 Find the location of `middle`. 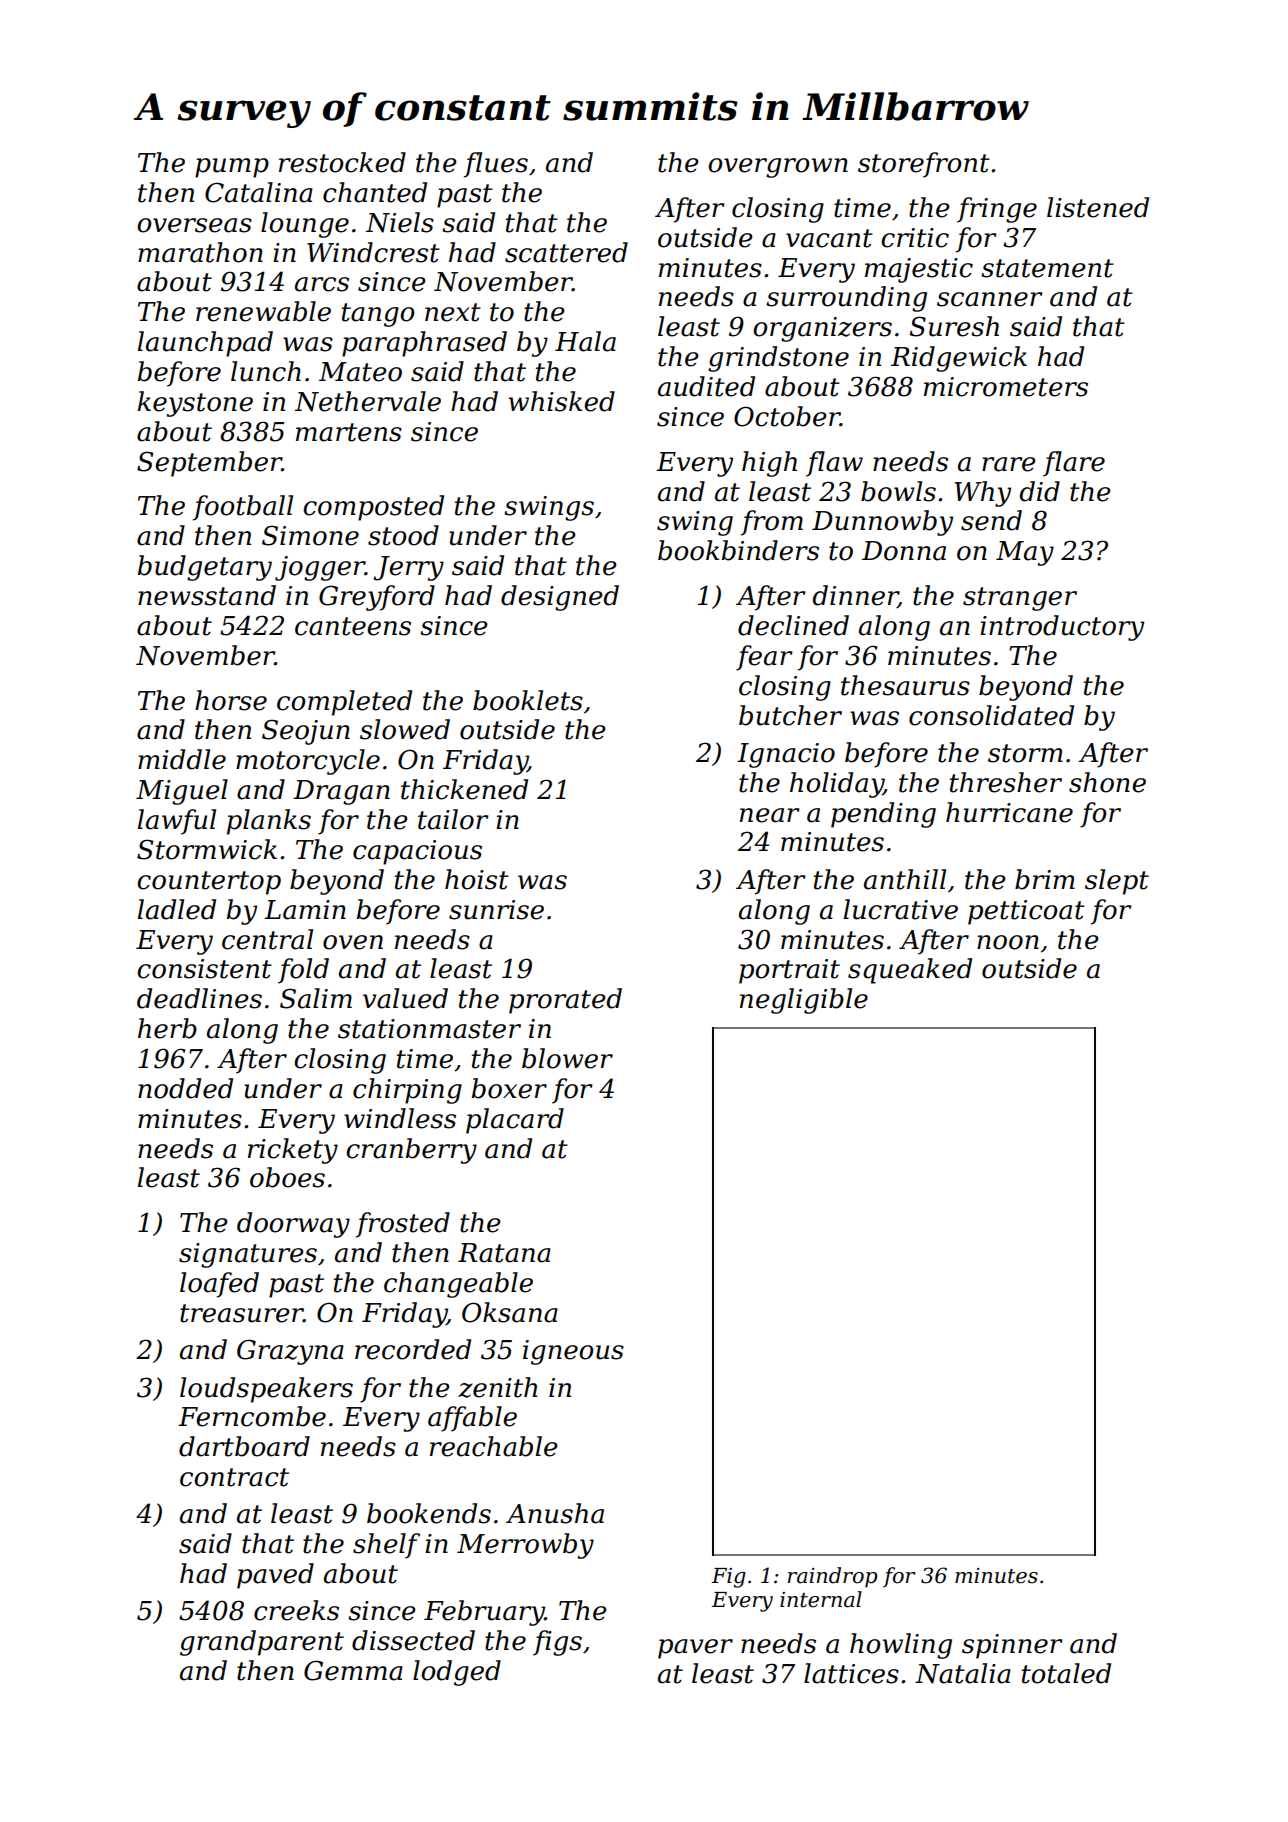

middle is located at coordinates (182, 759).
